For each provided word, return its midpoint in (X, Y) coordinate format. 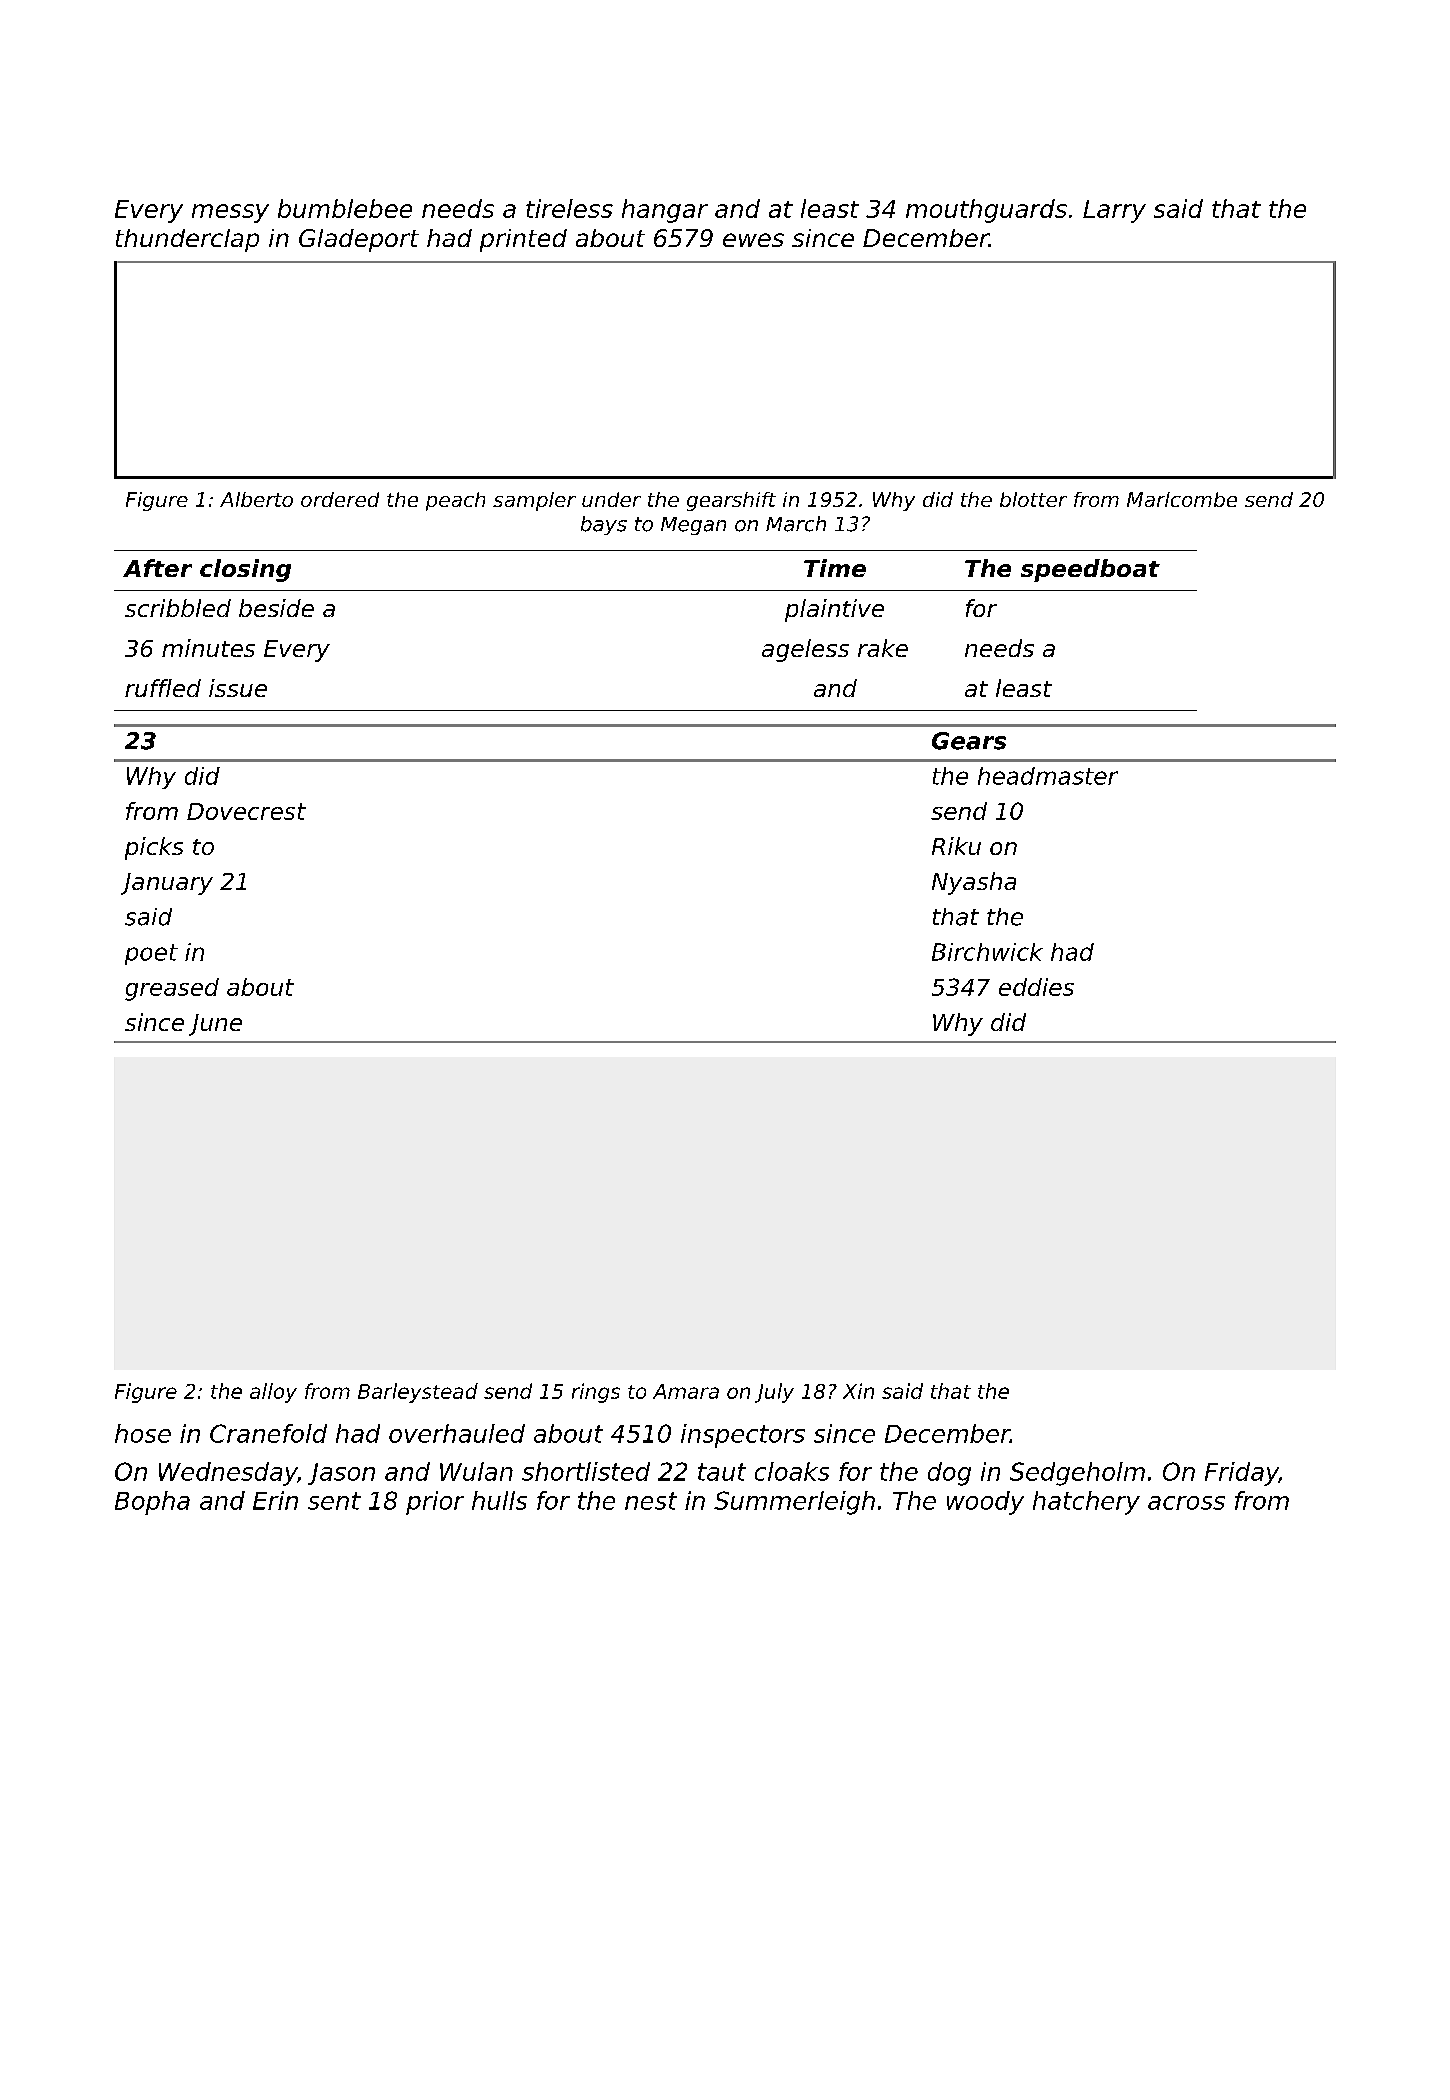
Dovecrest (246, 811)
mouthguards (986, 211)
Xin (858, 1391)
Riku (956, 846)
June (215, 1025)
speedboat (1090, 570)
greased (172, 989)
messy (230, 213)
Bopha (152, 1503)
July (774, 1393)
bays (604, 525)
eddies (1036, 987)
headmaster (1048, 776)
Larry (1114, 211)
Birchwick (987, 952)
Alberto (256, 499)
